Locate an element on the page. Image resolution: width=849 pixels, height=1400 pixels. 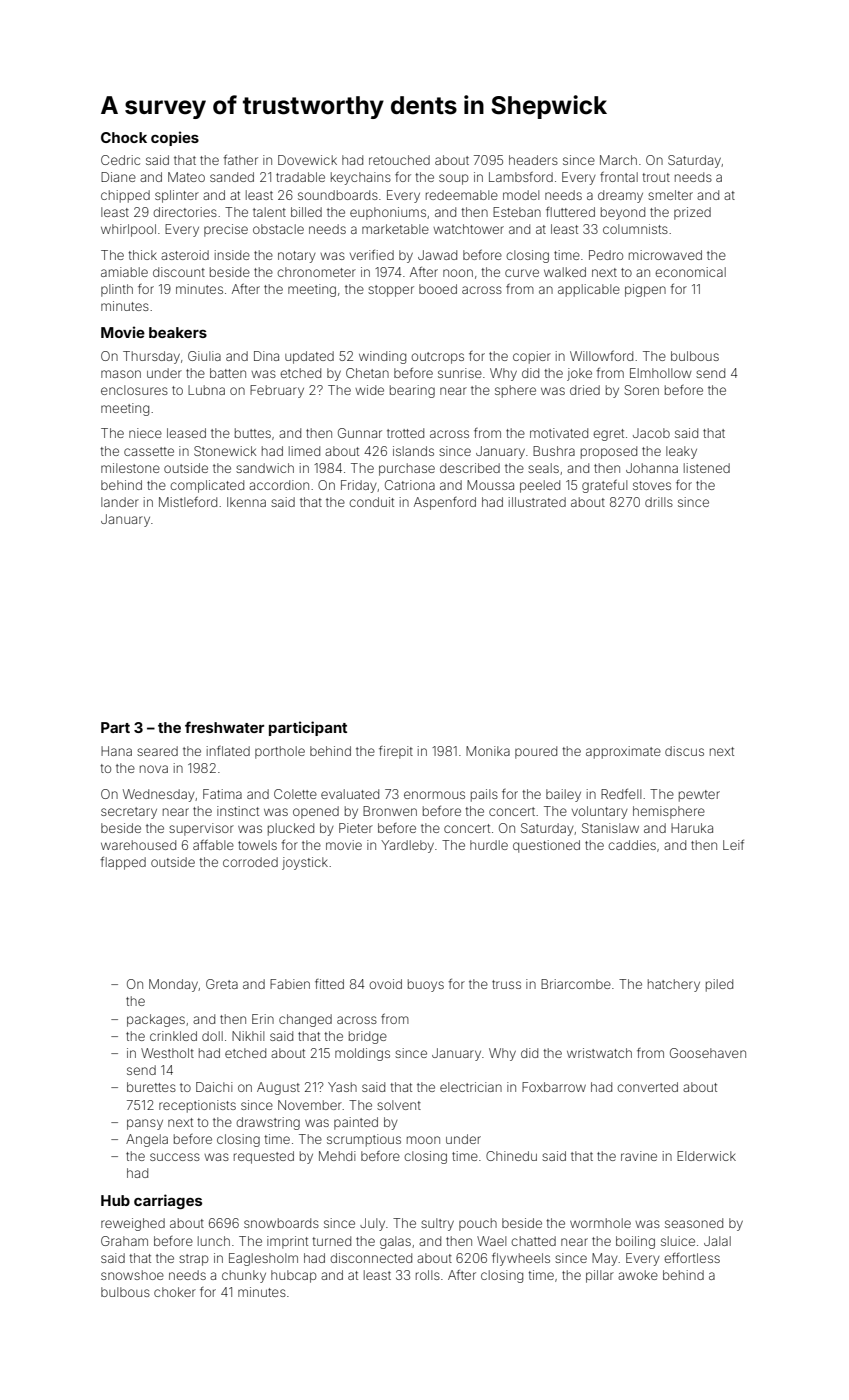
snowshoe is located at coordinates (132, 1275).
